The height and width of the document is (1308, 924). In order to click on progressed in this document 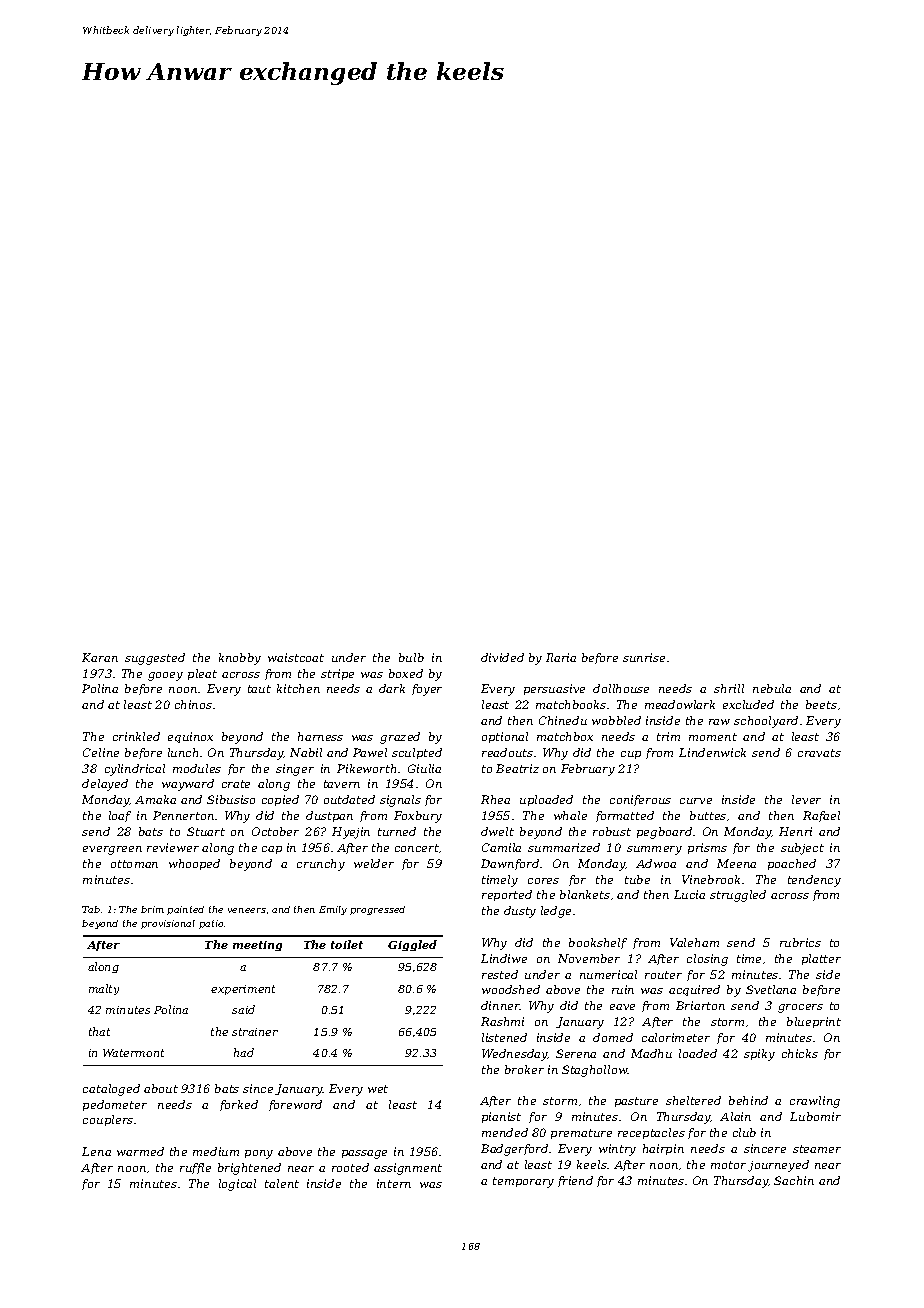, I will do `click(377, 910)`.
